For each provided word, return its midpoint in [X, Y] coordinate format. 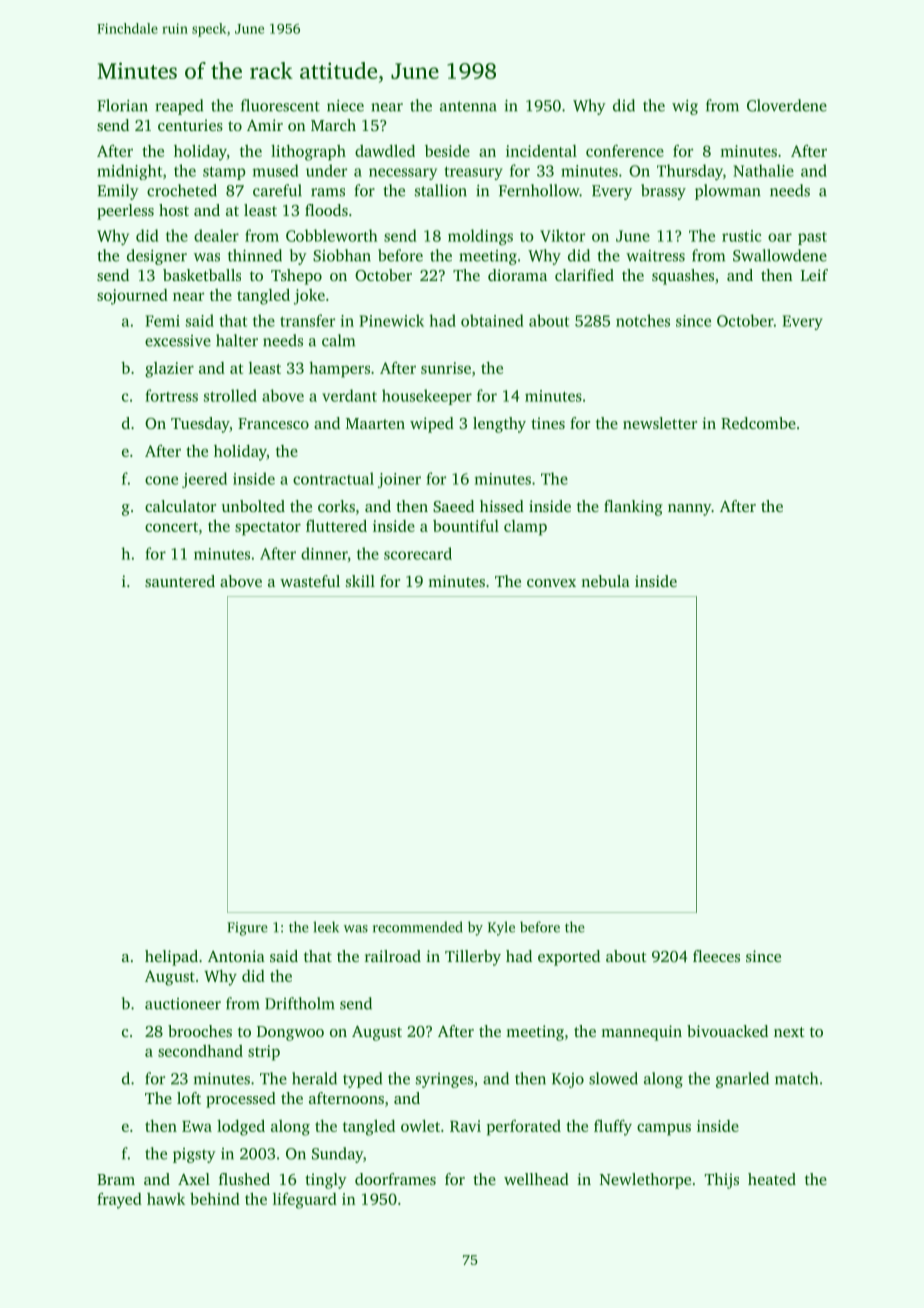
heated [772, 1179]
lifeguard [305, 1201]
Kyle [501, 928]
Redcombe [758, 423]
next [789, 1032]
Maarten [375, 423]
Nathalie [763, 170]
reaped [179, 107]
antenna [468, 106]
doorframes [395, 1179]
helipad [171, 958]
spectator [268, 529]
